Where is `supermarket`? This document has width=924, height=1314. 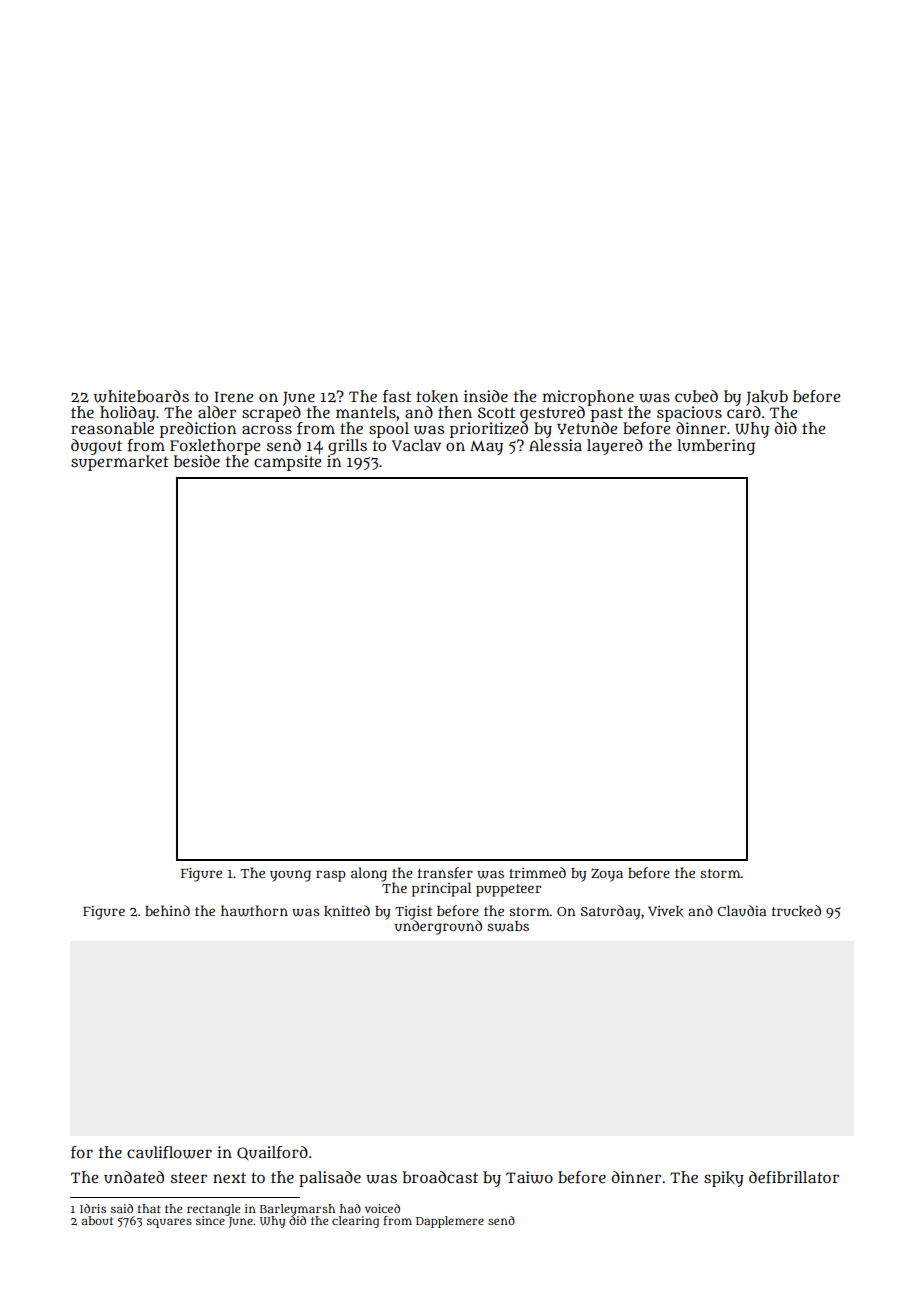 supermarket is located at coordinates (120, 463).
